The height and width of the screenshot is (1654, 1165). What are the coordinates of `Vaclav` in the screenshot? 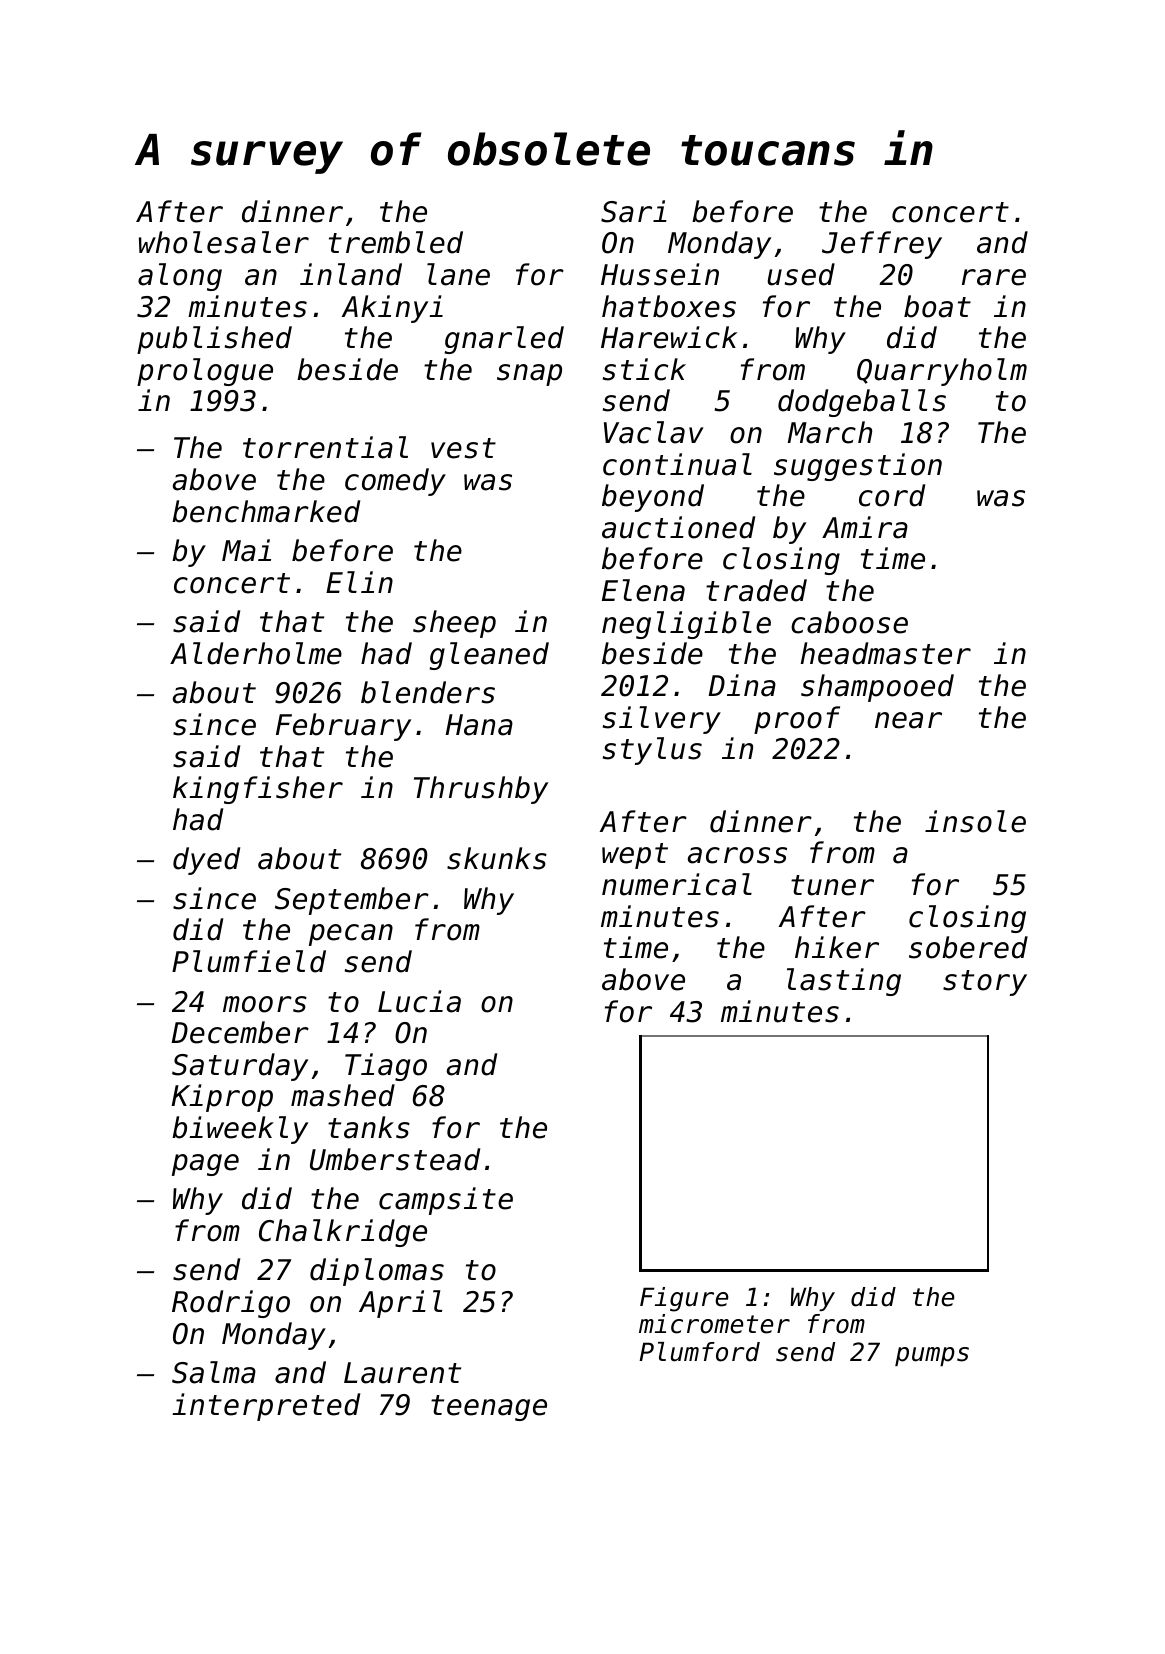 It's located at (654, 432).
